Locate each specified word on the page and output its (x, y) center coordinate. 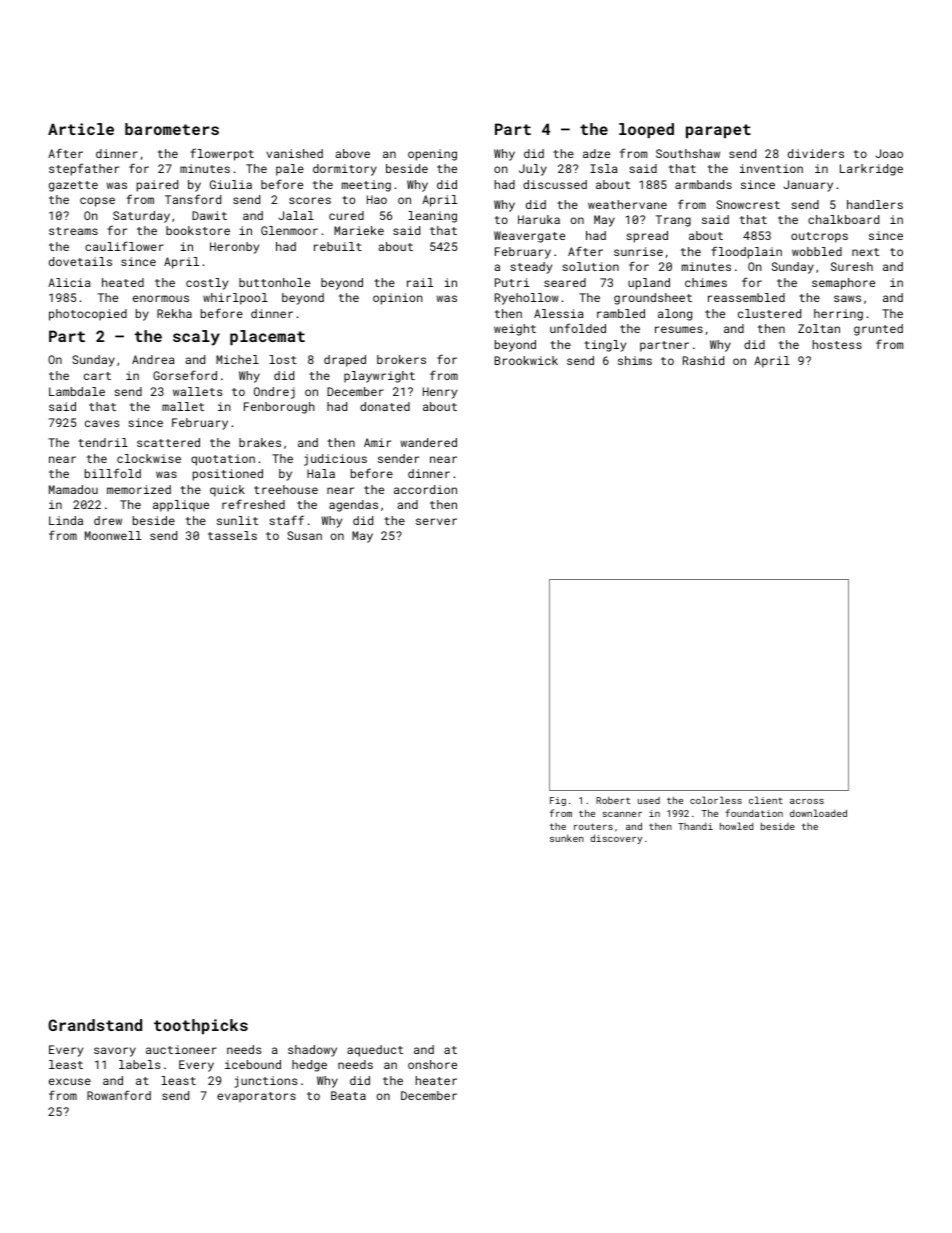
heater (436, 1080)
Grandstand (95, 1025)
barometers (172, 129)
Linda (66, 520)
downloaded (818, 813)
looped (646, 130)
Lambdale (77, 391)
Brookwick (526, 360)
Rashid (703, 360)
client (766, 800)
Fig (558, 801)
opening (432, 155)
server (436, 521)
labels (140, 1064)
